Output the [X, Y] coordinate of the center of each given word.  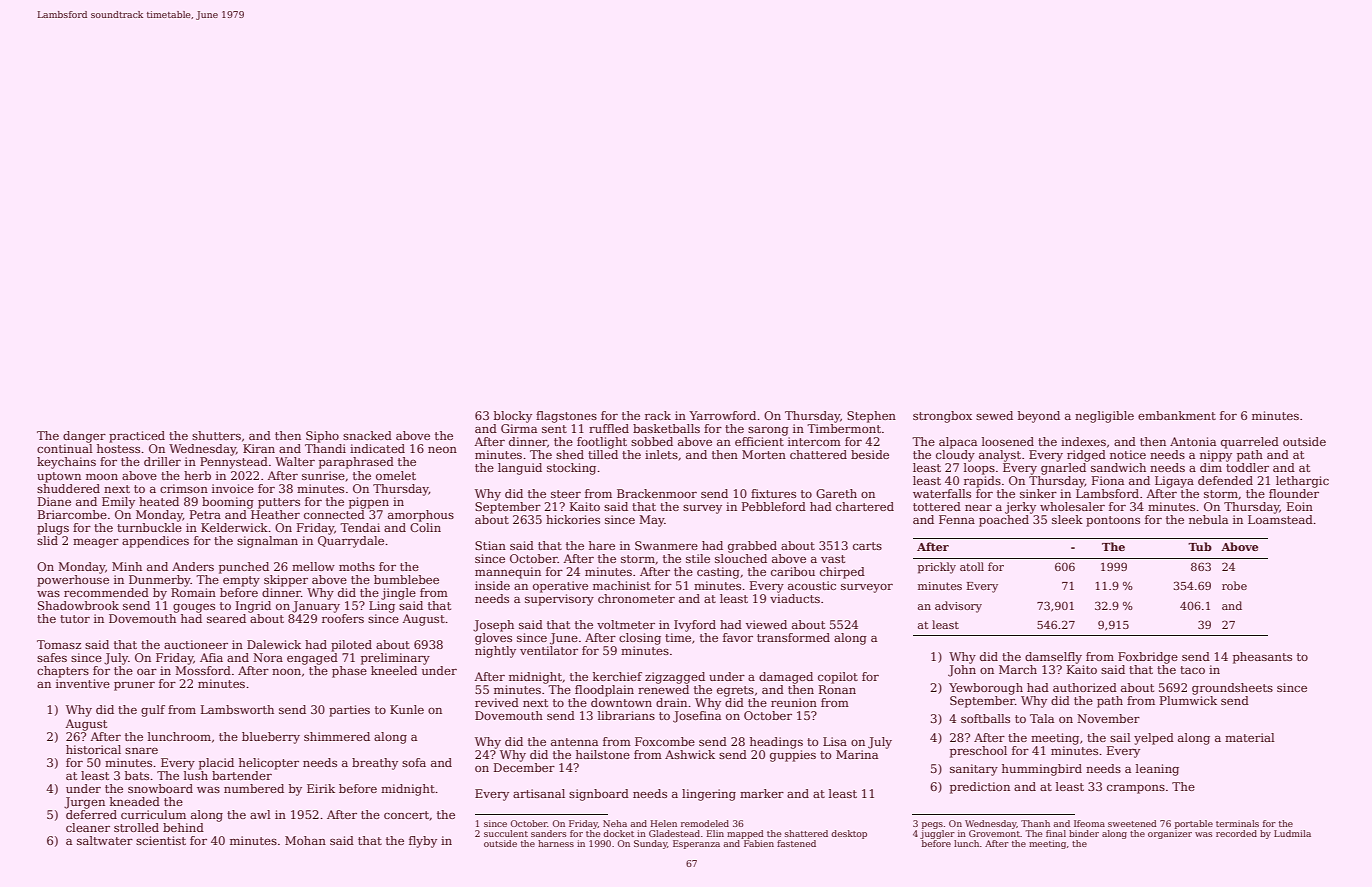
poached [1004, 521]
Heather [275, 514]
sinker [1038, 493]
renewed [663, 689]
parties [349, 711]
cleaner [88, 827]
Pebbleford [774, 506]
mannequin [508, 573]
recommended [106, 592]
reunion [794, 702]
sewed [994, 415]
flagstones [566, 417]
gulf [153, 711]
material [1250, 737]
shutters [216, 435]
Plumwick [1188, 700]
